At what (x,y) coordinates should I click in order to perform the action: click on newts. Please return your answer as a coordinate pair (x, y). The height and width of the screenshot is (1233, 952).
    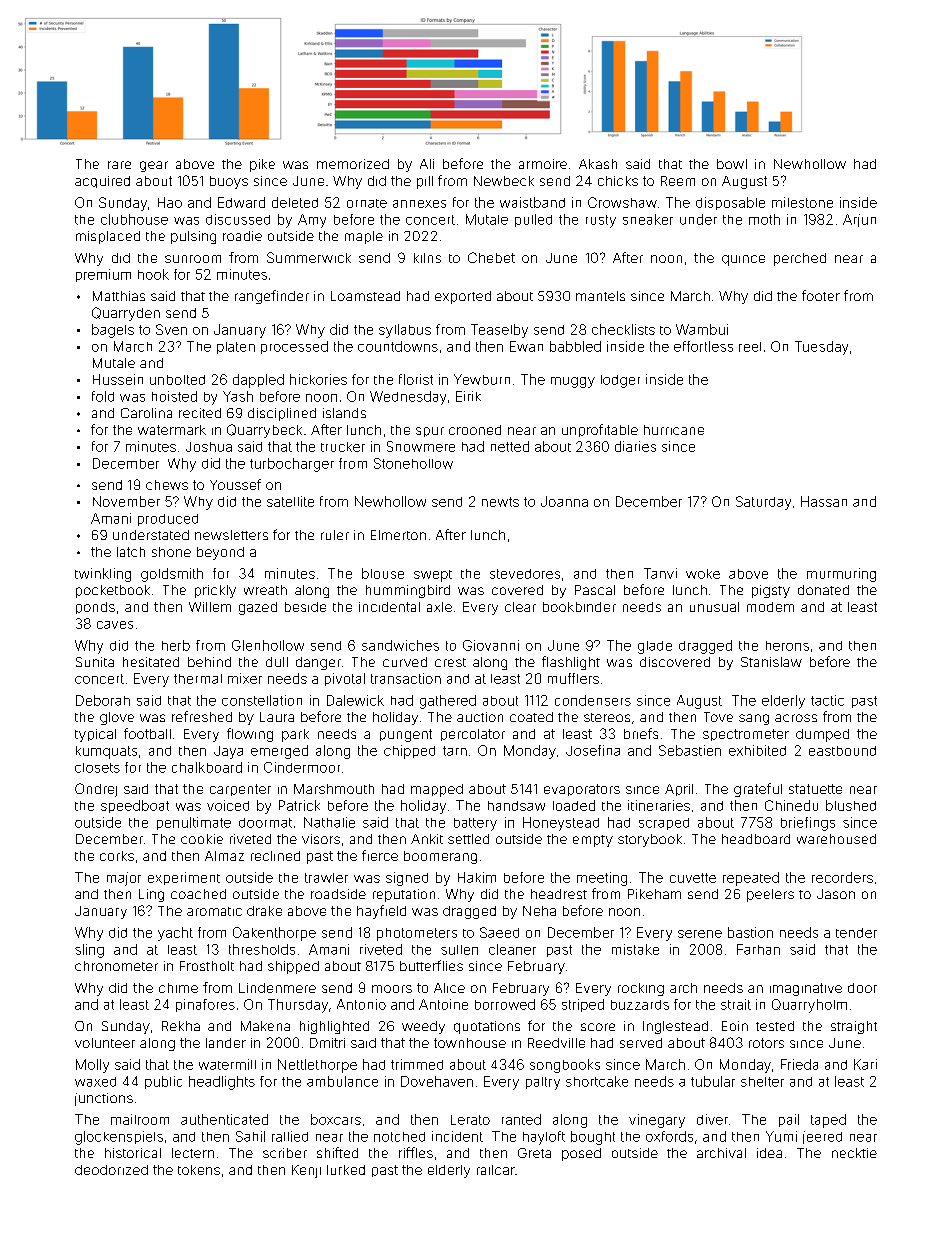
    Looking at the image, I should click on (500, 502).
